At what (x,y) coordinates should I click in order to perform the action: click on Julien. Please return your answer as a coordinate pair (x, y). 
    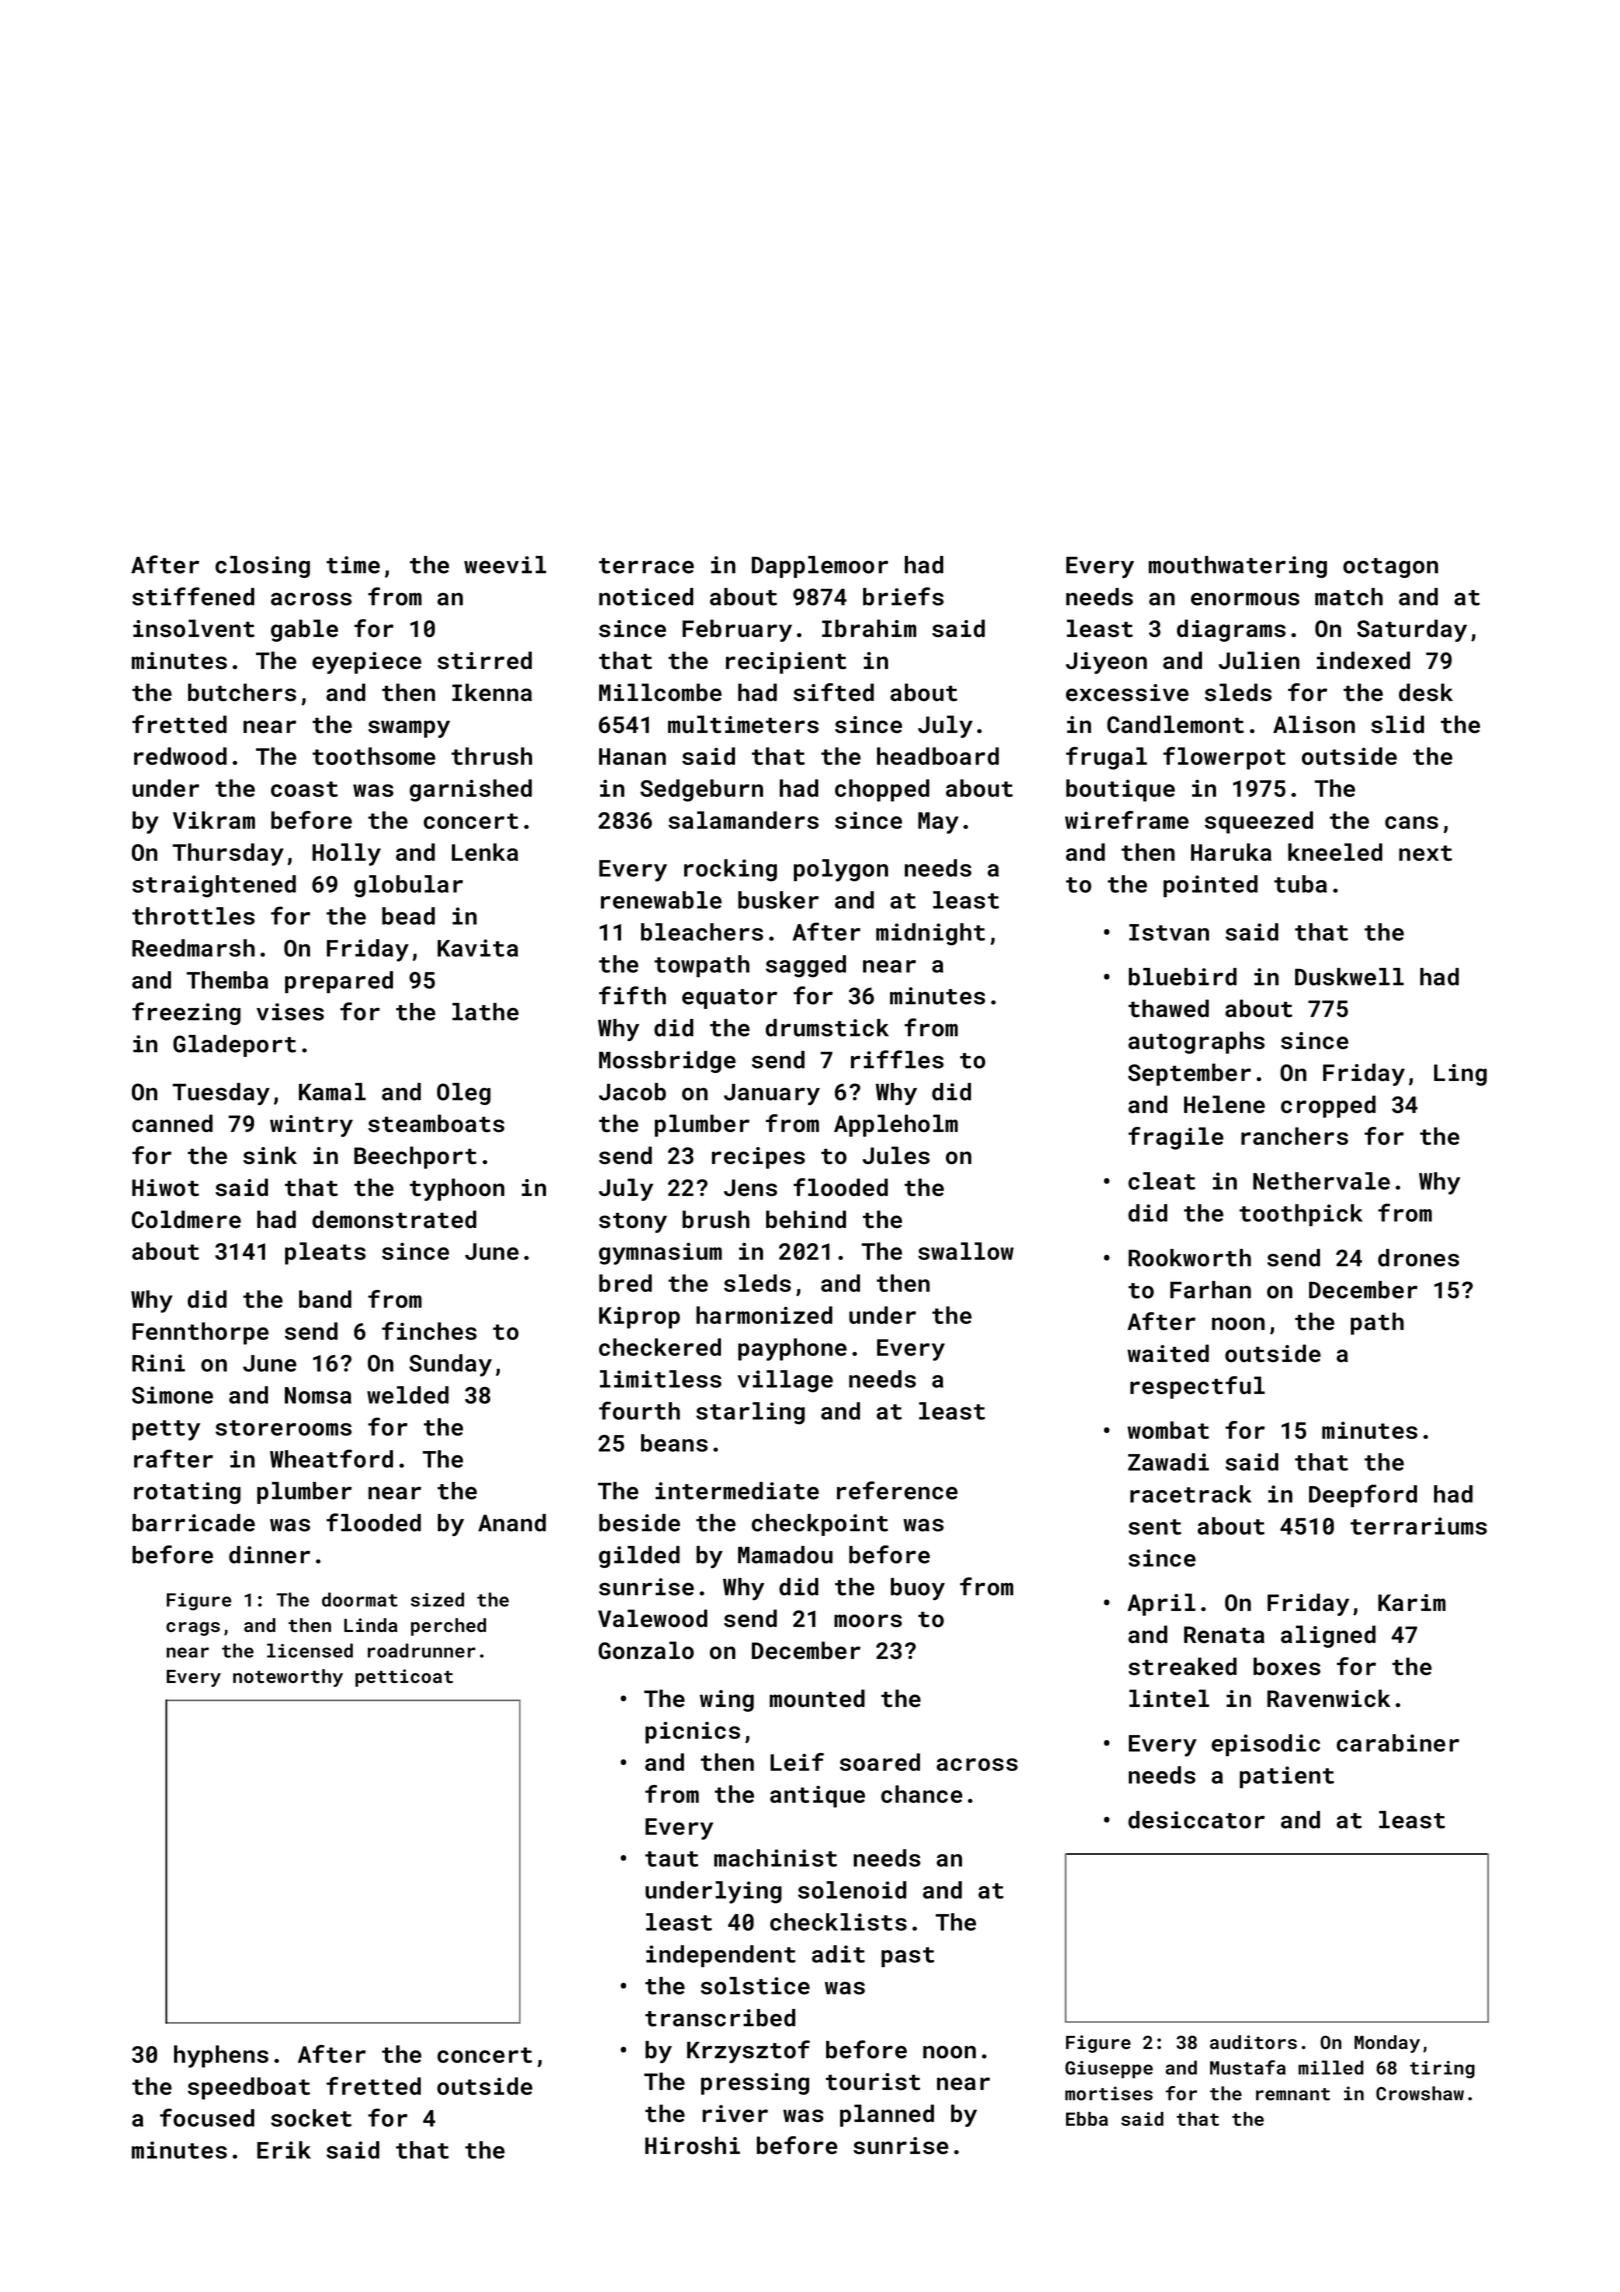
    Looking at the image, I should click on (1259, 660).
